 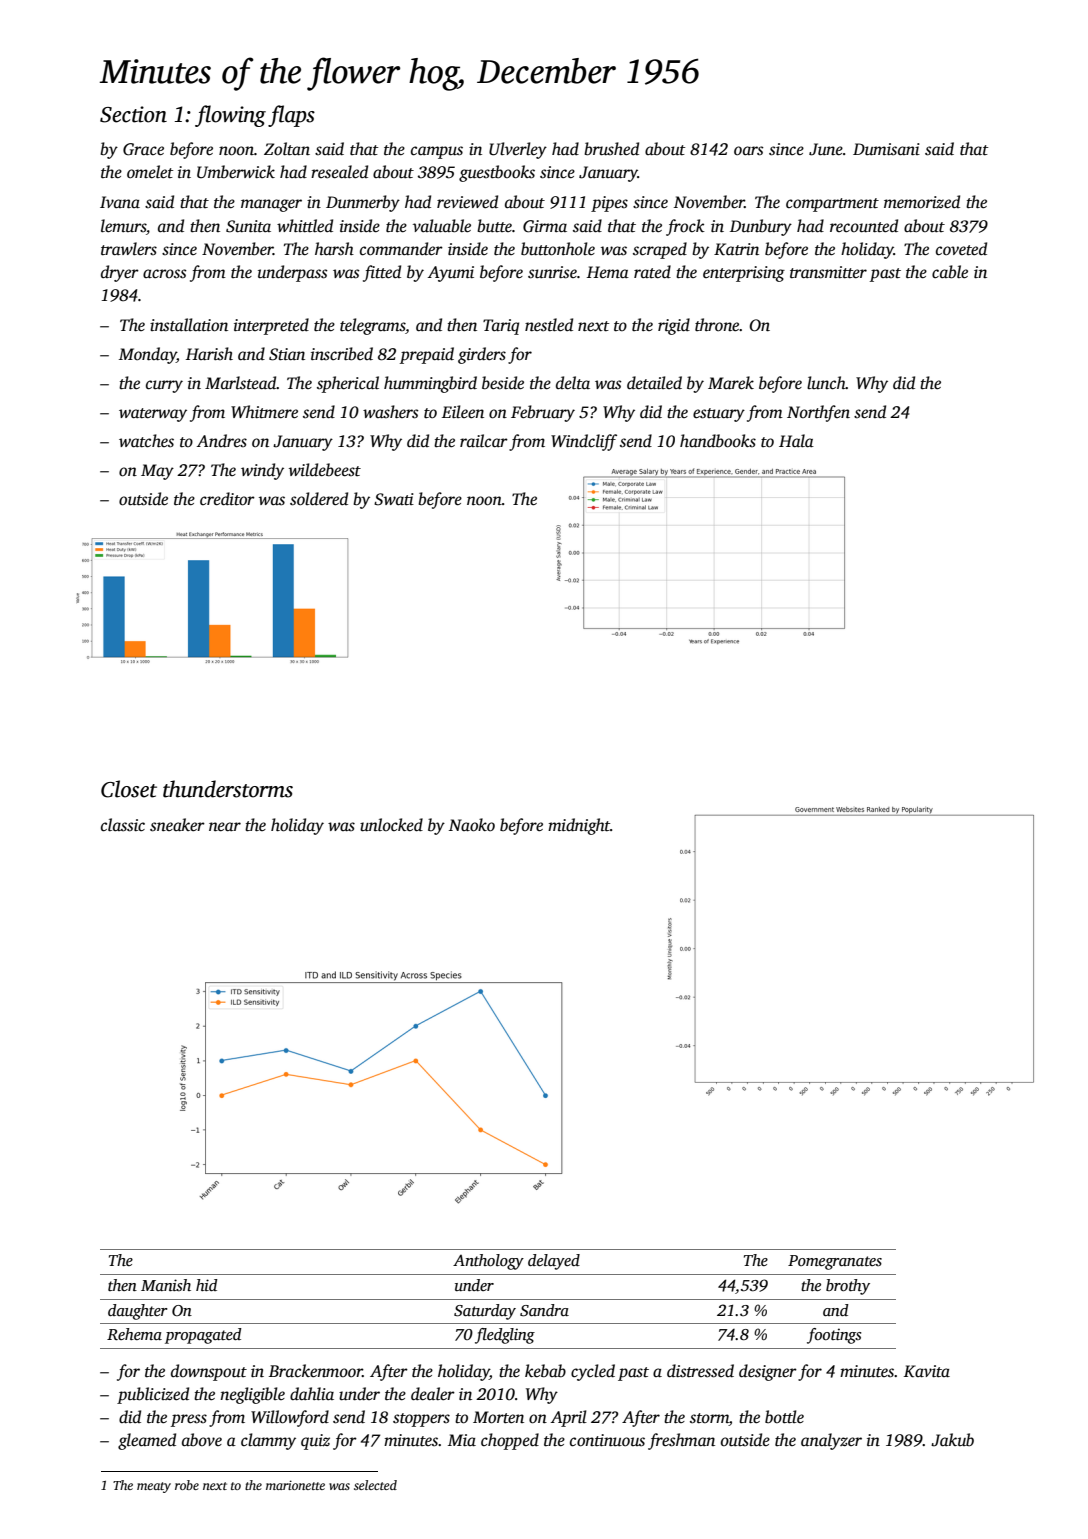 I want to click on Section, so click(x=133, y=114).
